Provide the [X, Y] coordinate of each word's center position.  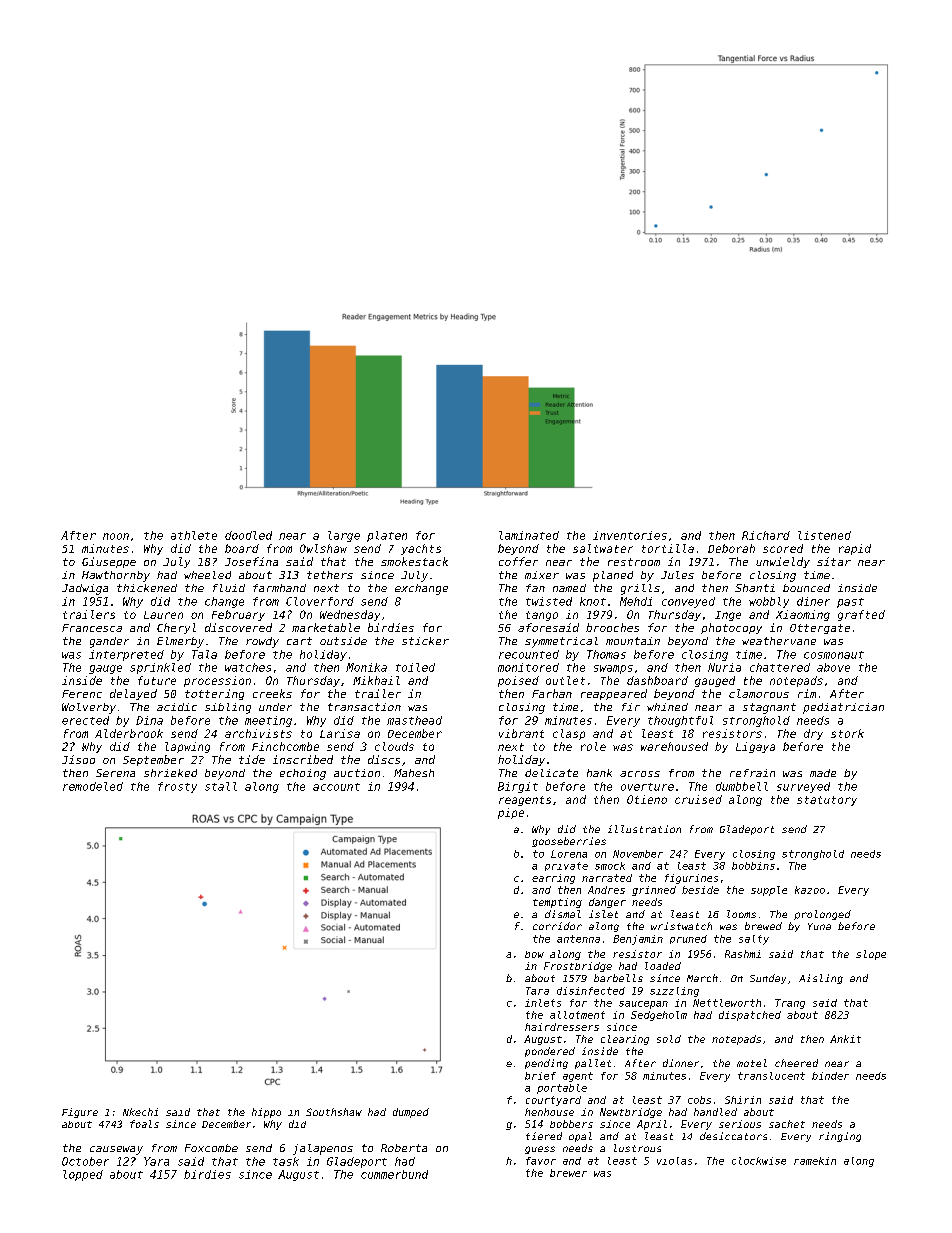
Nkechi [140, 1112]
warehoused [674, 746]
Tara [537, 991]
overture [647, 787]
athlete [194, 535]
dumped [411, 1113]
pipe [511, 813]
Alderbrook [129, 733]
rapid [855, 549]
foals [144, 1124]
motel [752, 1063]
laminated [529, 535]
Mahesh [414, 773]
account [336, 787]
